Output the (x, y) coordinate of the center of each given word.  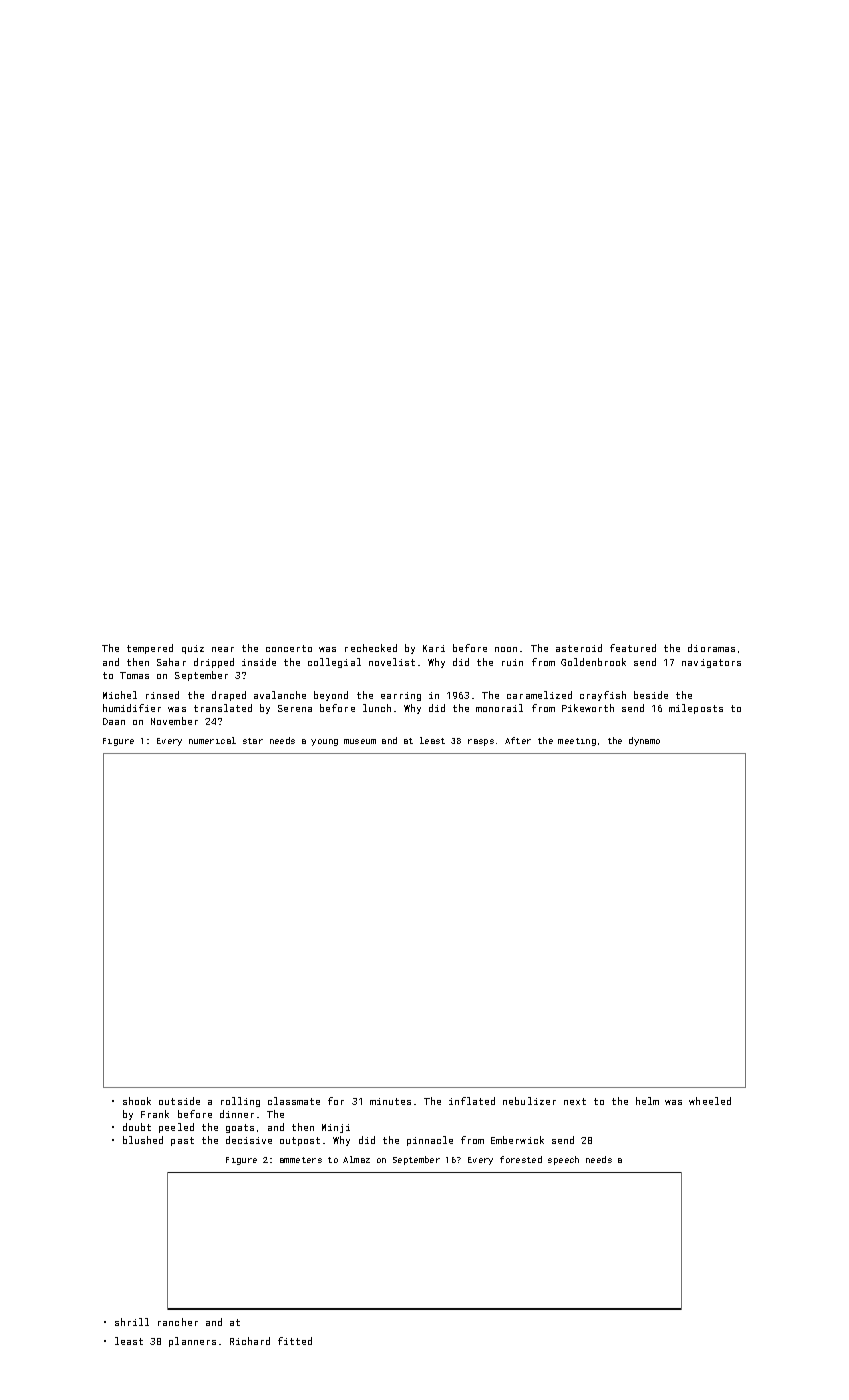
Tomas (134, 675)
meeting (577, 742)
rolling (240, 1102)
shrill (132, 1322)
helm (647, 1101)
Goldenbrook (593, 662)
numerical (212, 740)
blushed (143, 1140)
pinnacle (430, 1141)
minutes (390, 1101)
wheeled (710, 1101)
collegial (334, 663)
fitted (295, 1341)
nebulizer (529, 1101)
